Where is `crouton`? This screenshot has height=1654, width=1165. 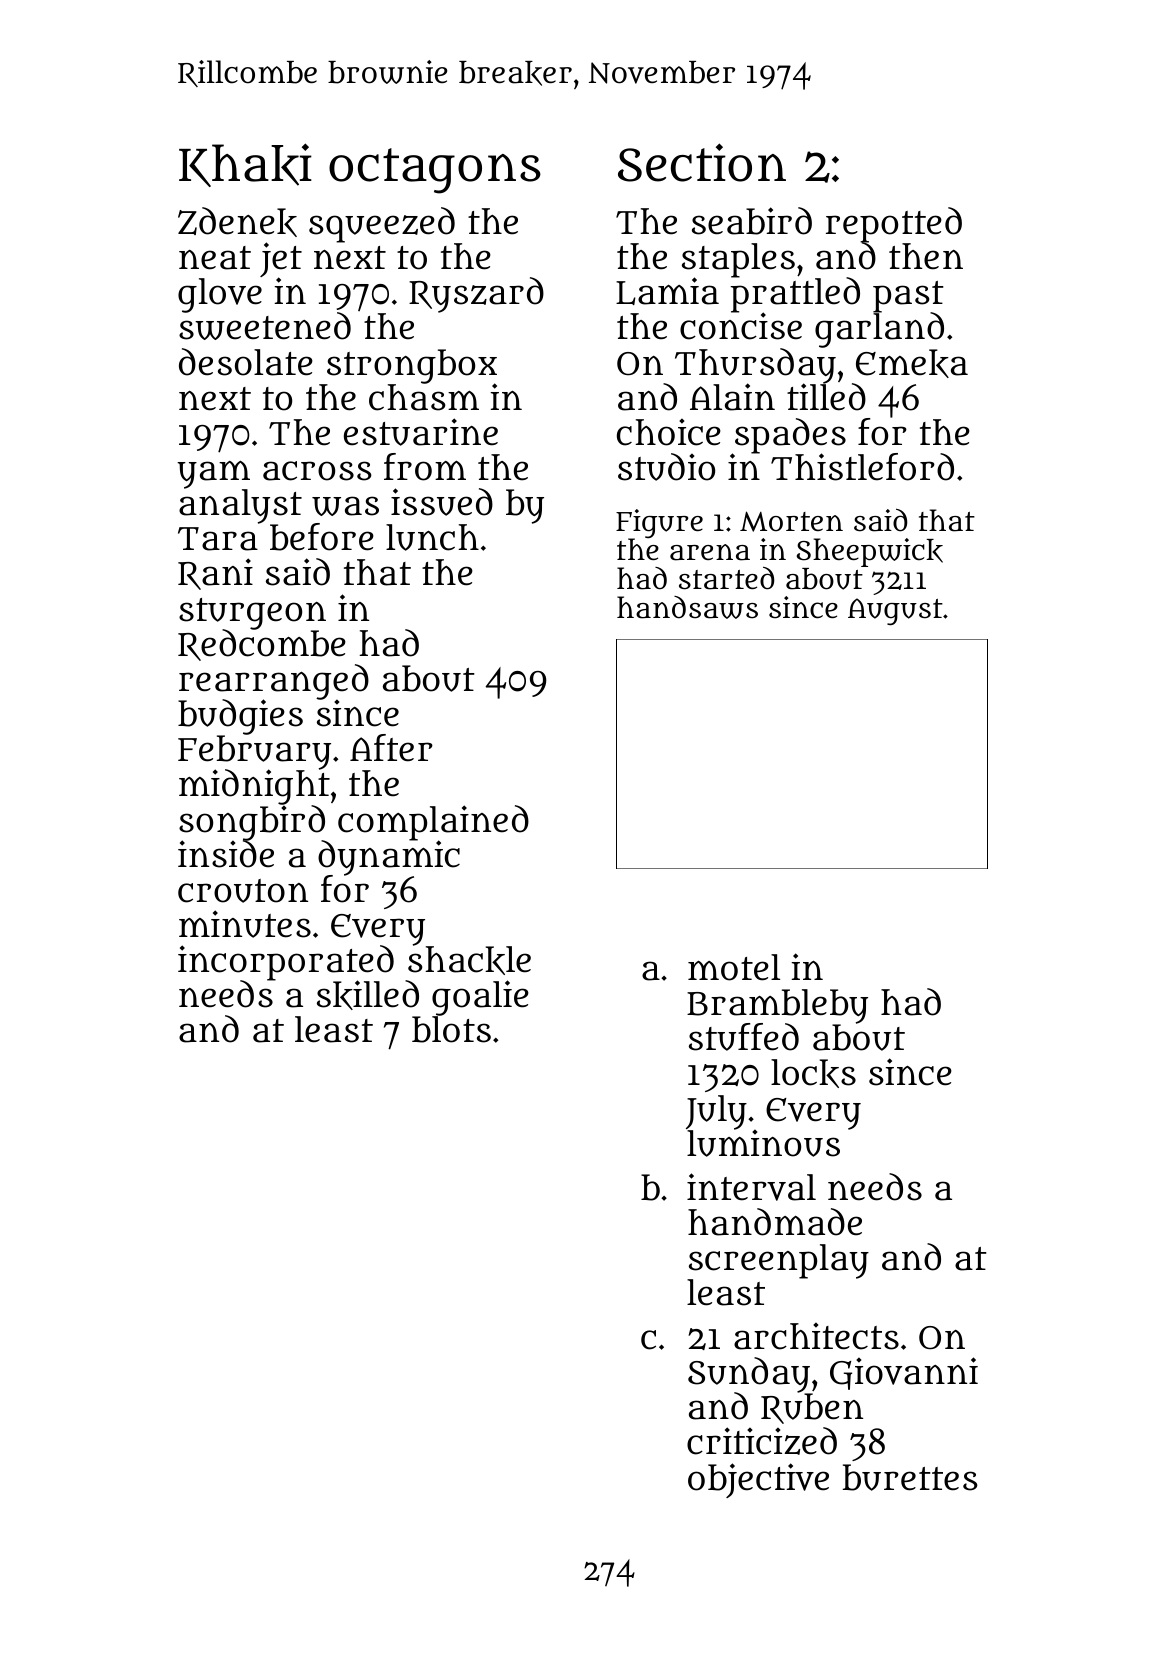
crouton is located at coordinates (243, 891).
